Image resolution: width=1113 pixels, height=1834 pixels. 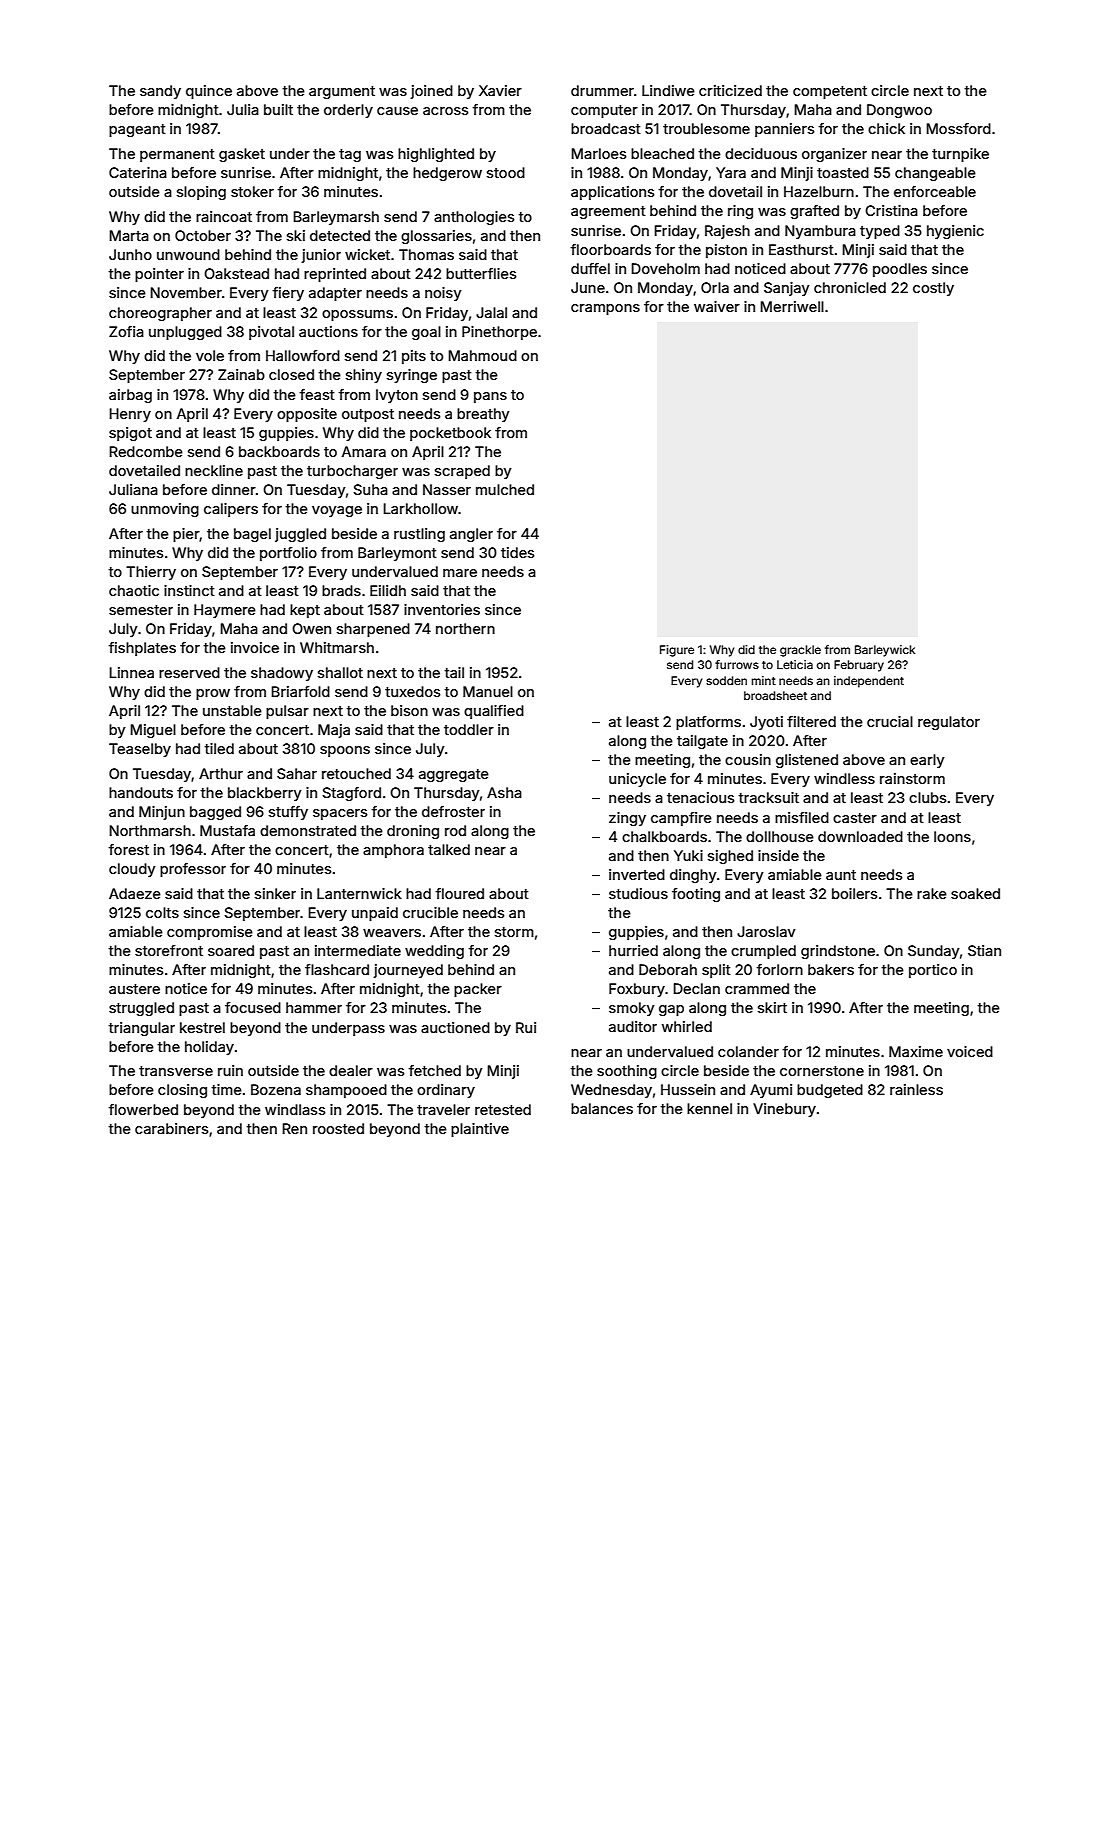 I want to click on Jyoti, so click(x=766, y=723).
